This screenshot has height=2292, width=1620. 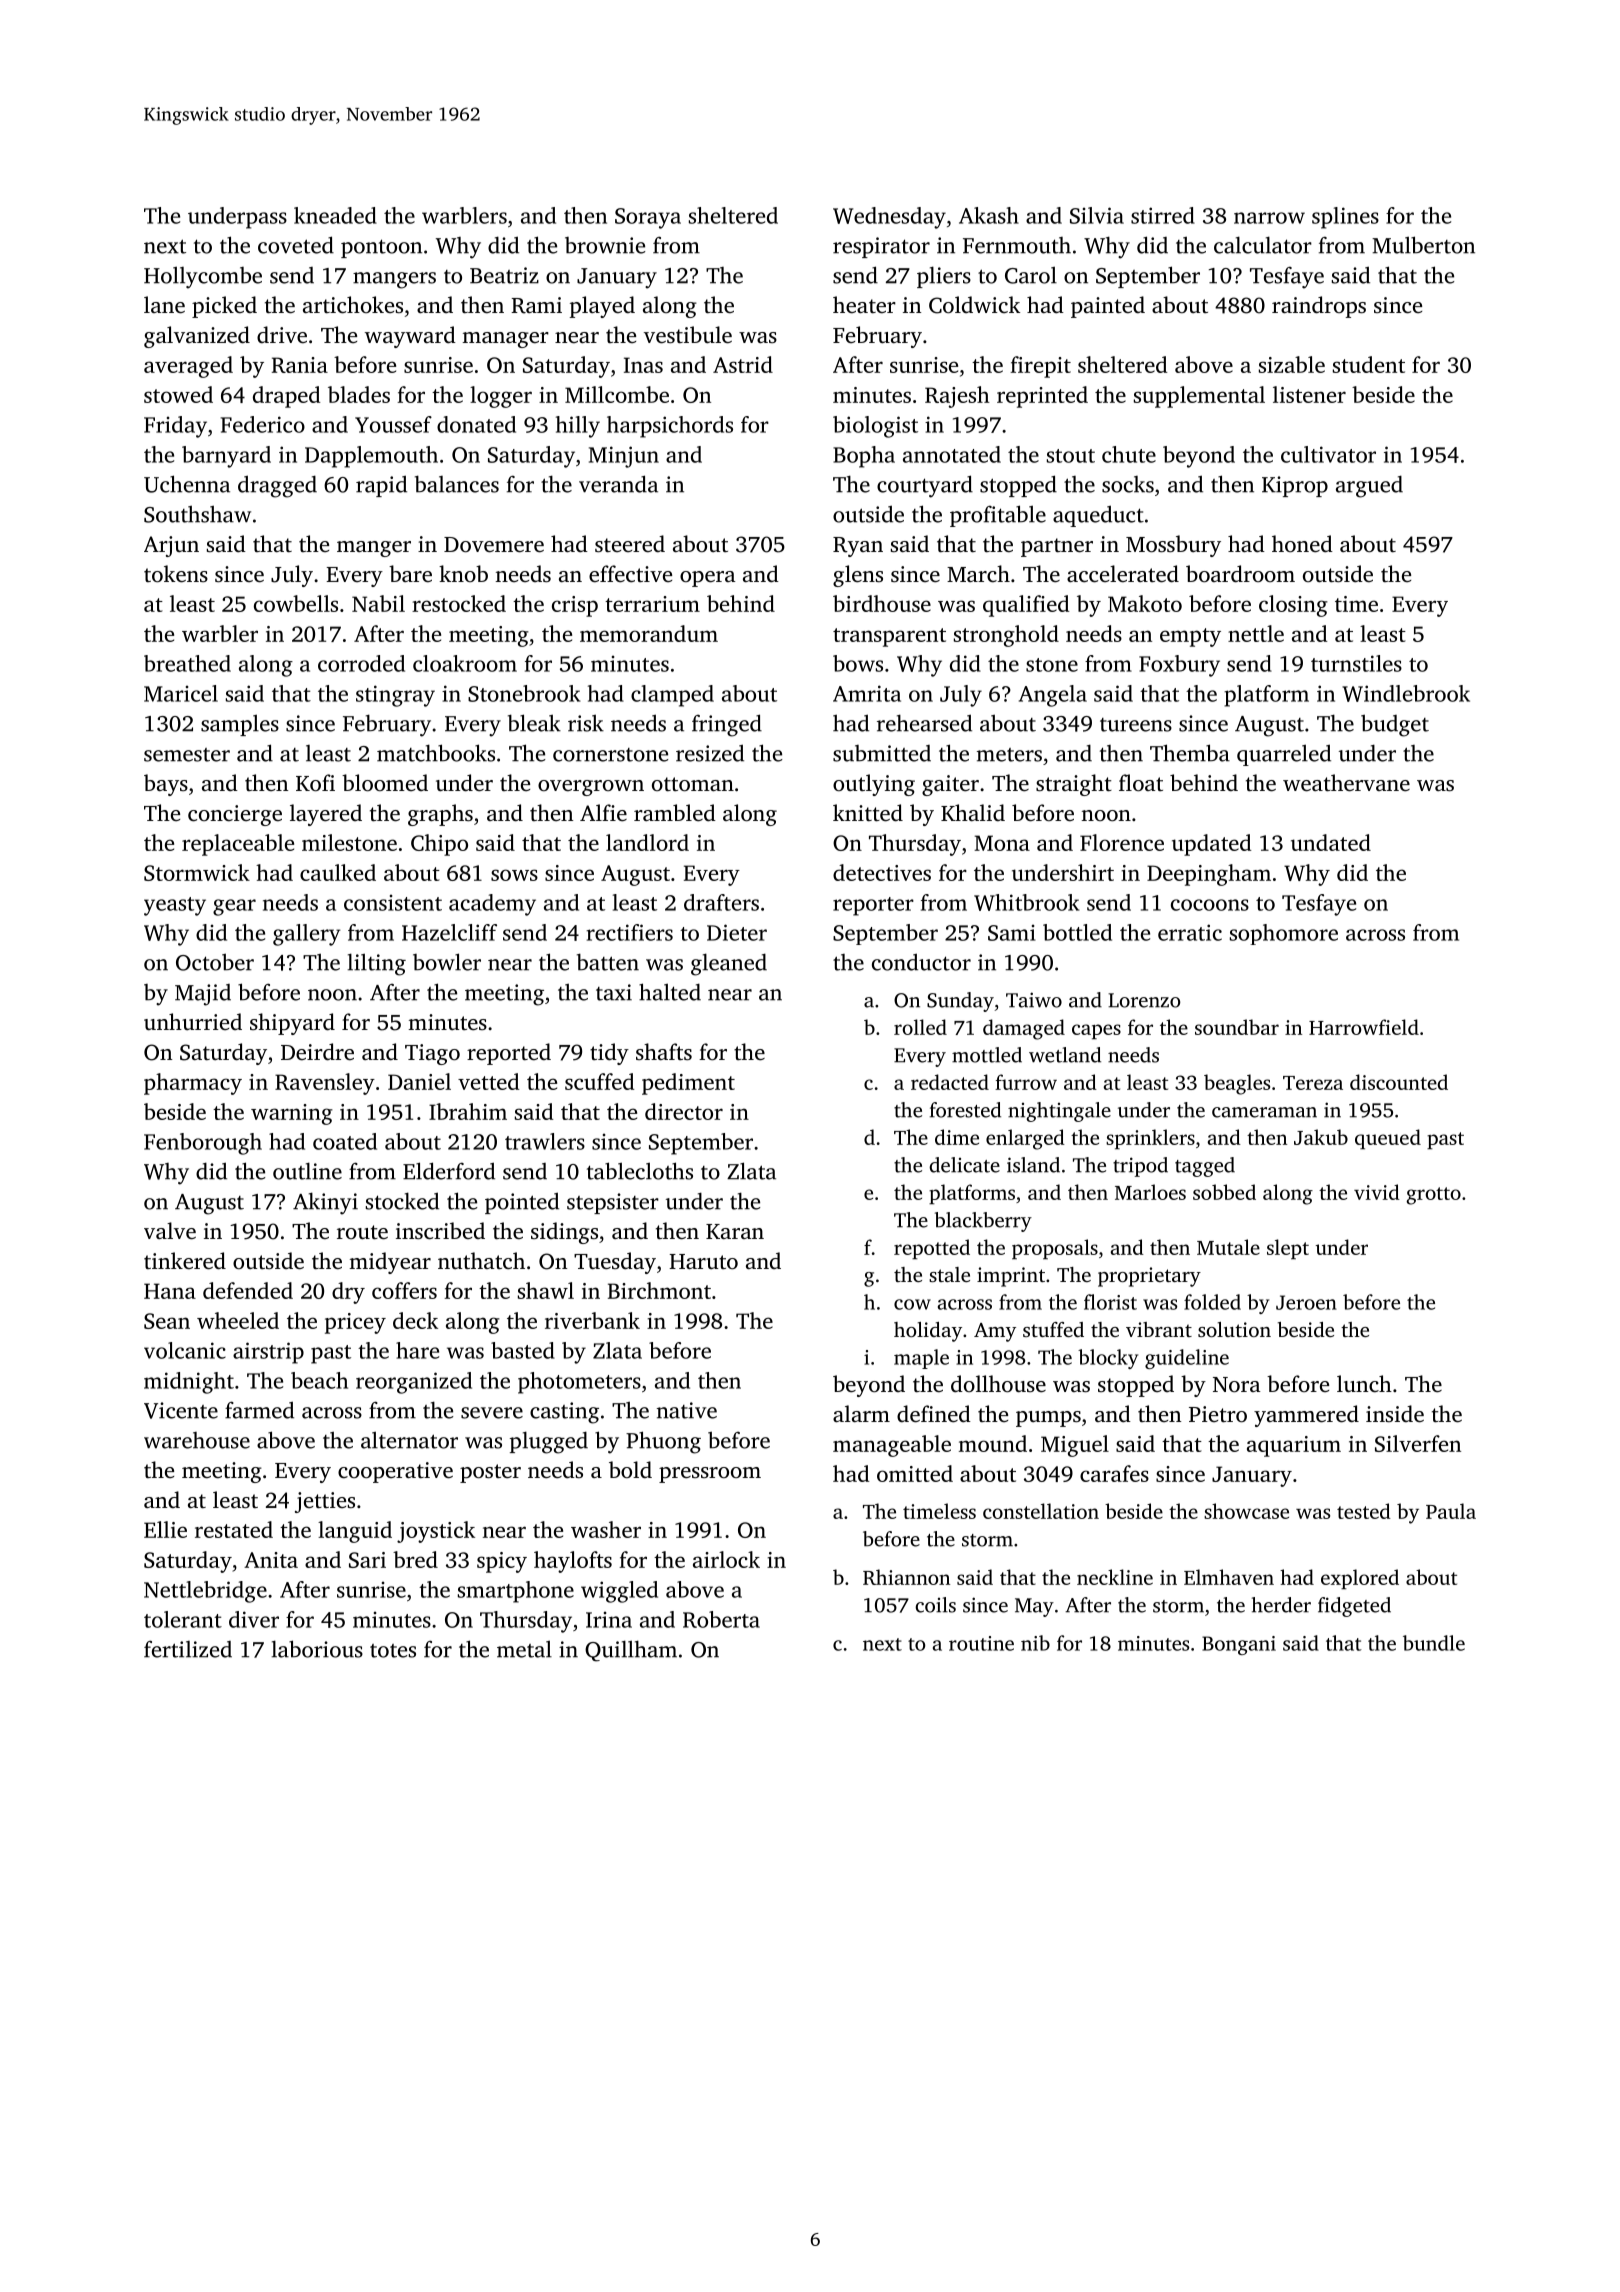 I want to click on fertilized, so click(x=188, y=1649).
